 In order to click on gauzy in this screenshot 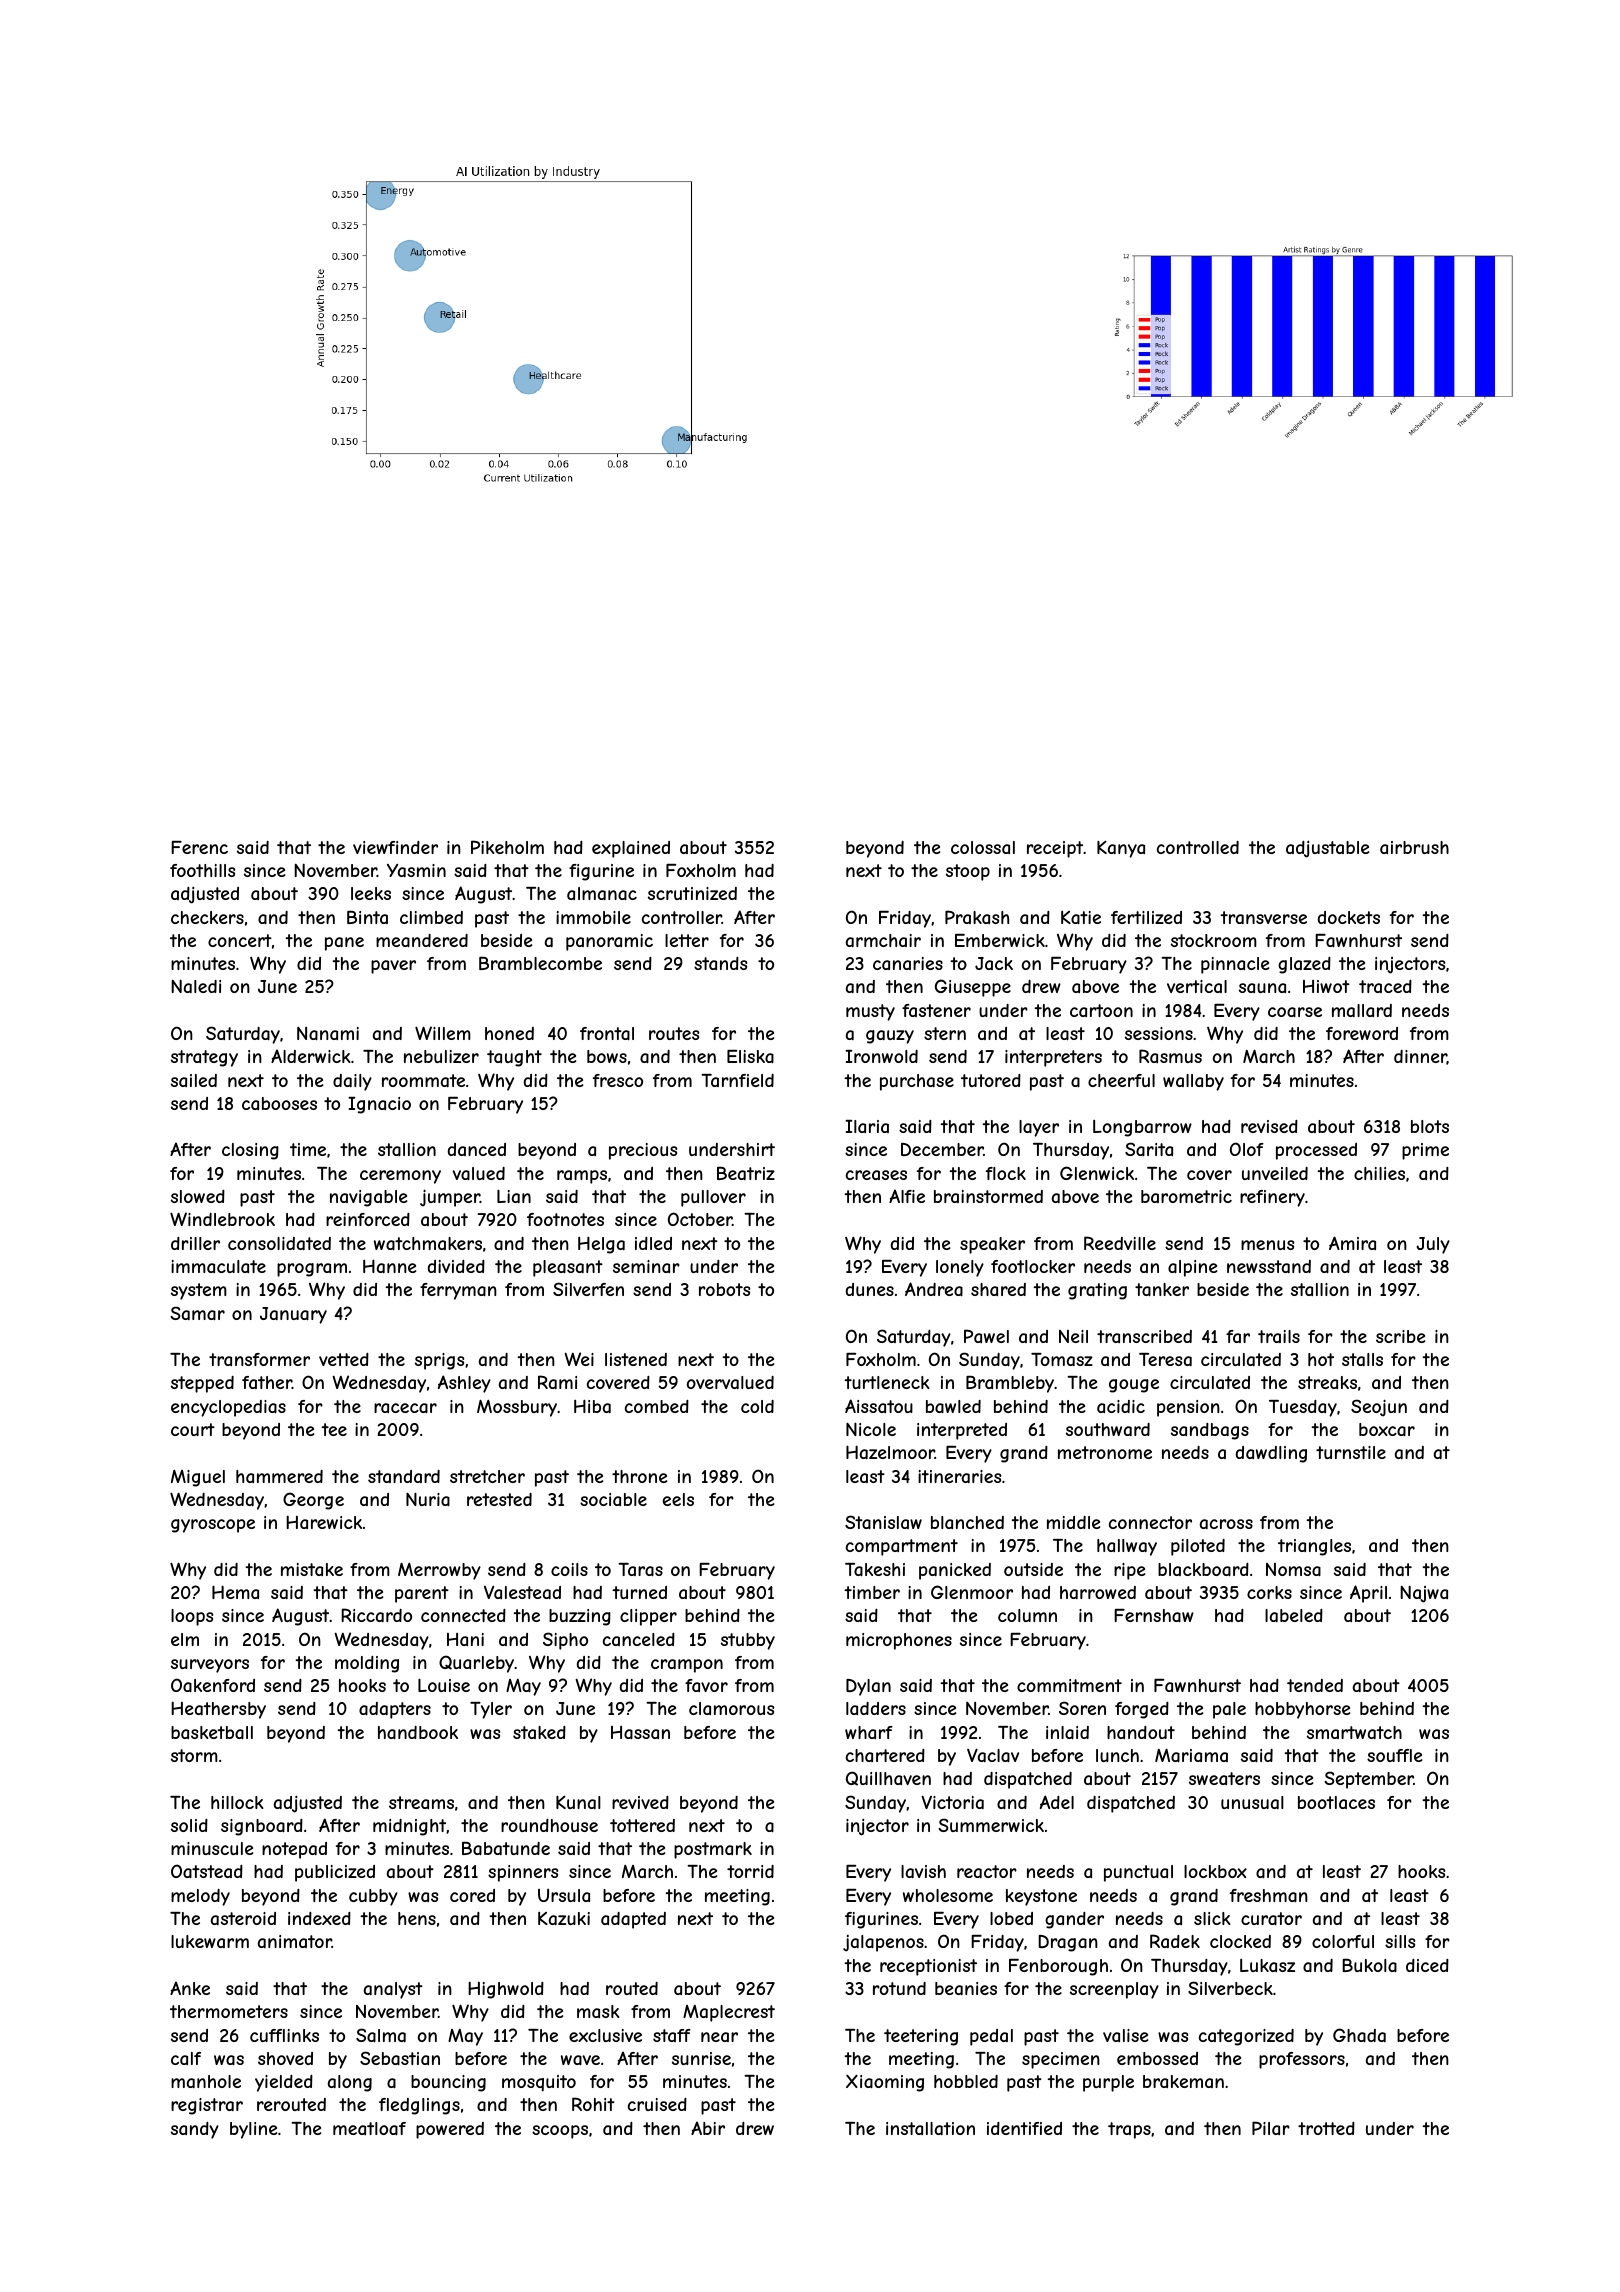, I will do `click(890, 1037)`.
